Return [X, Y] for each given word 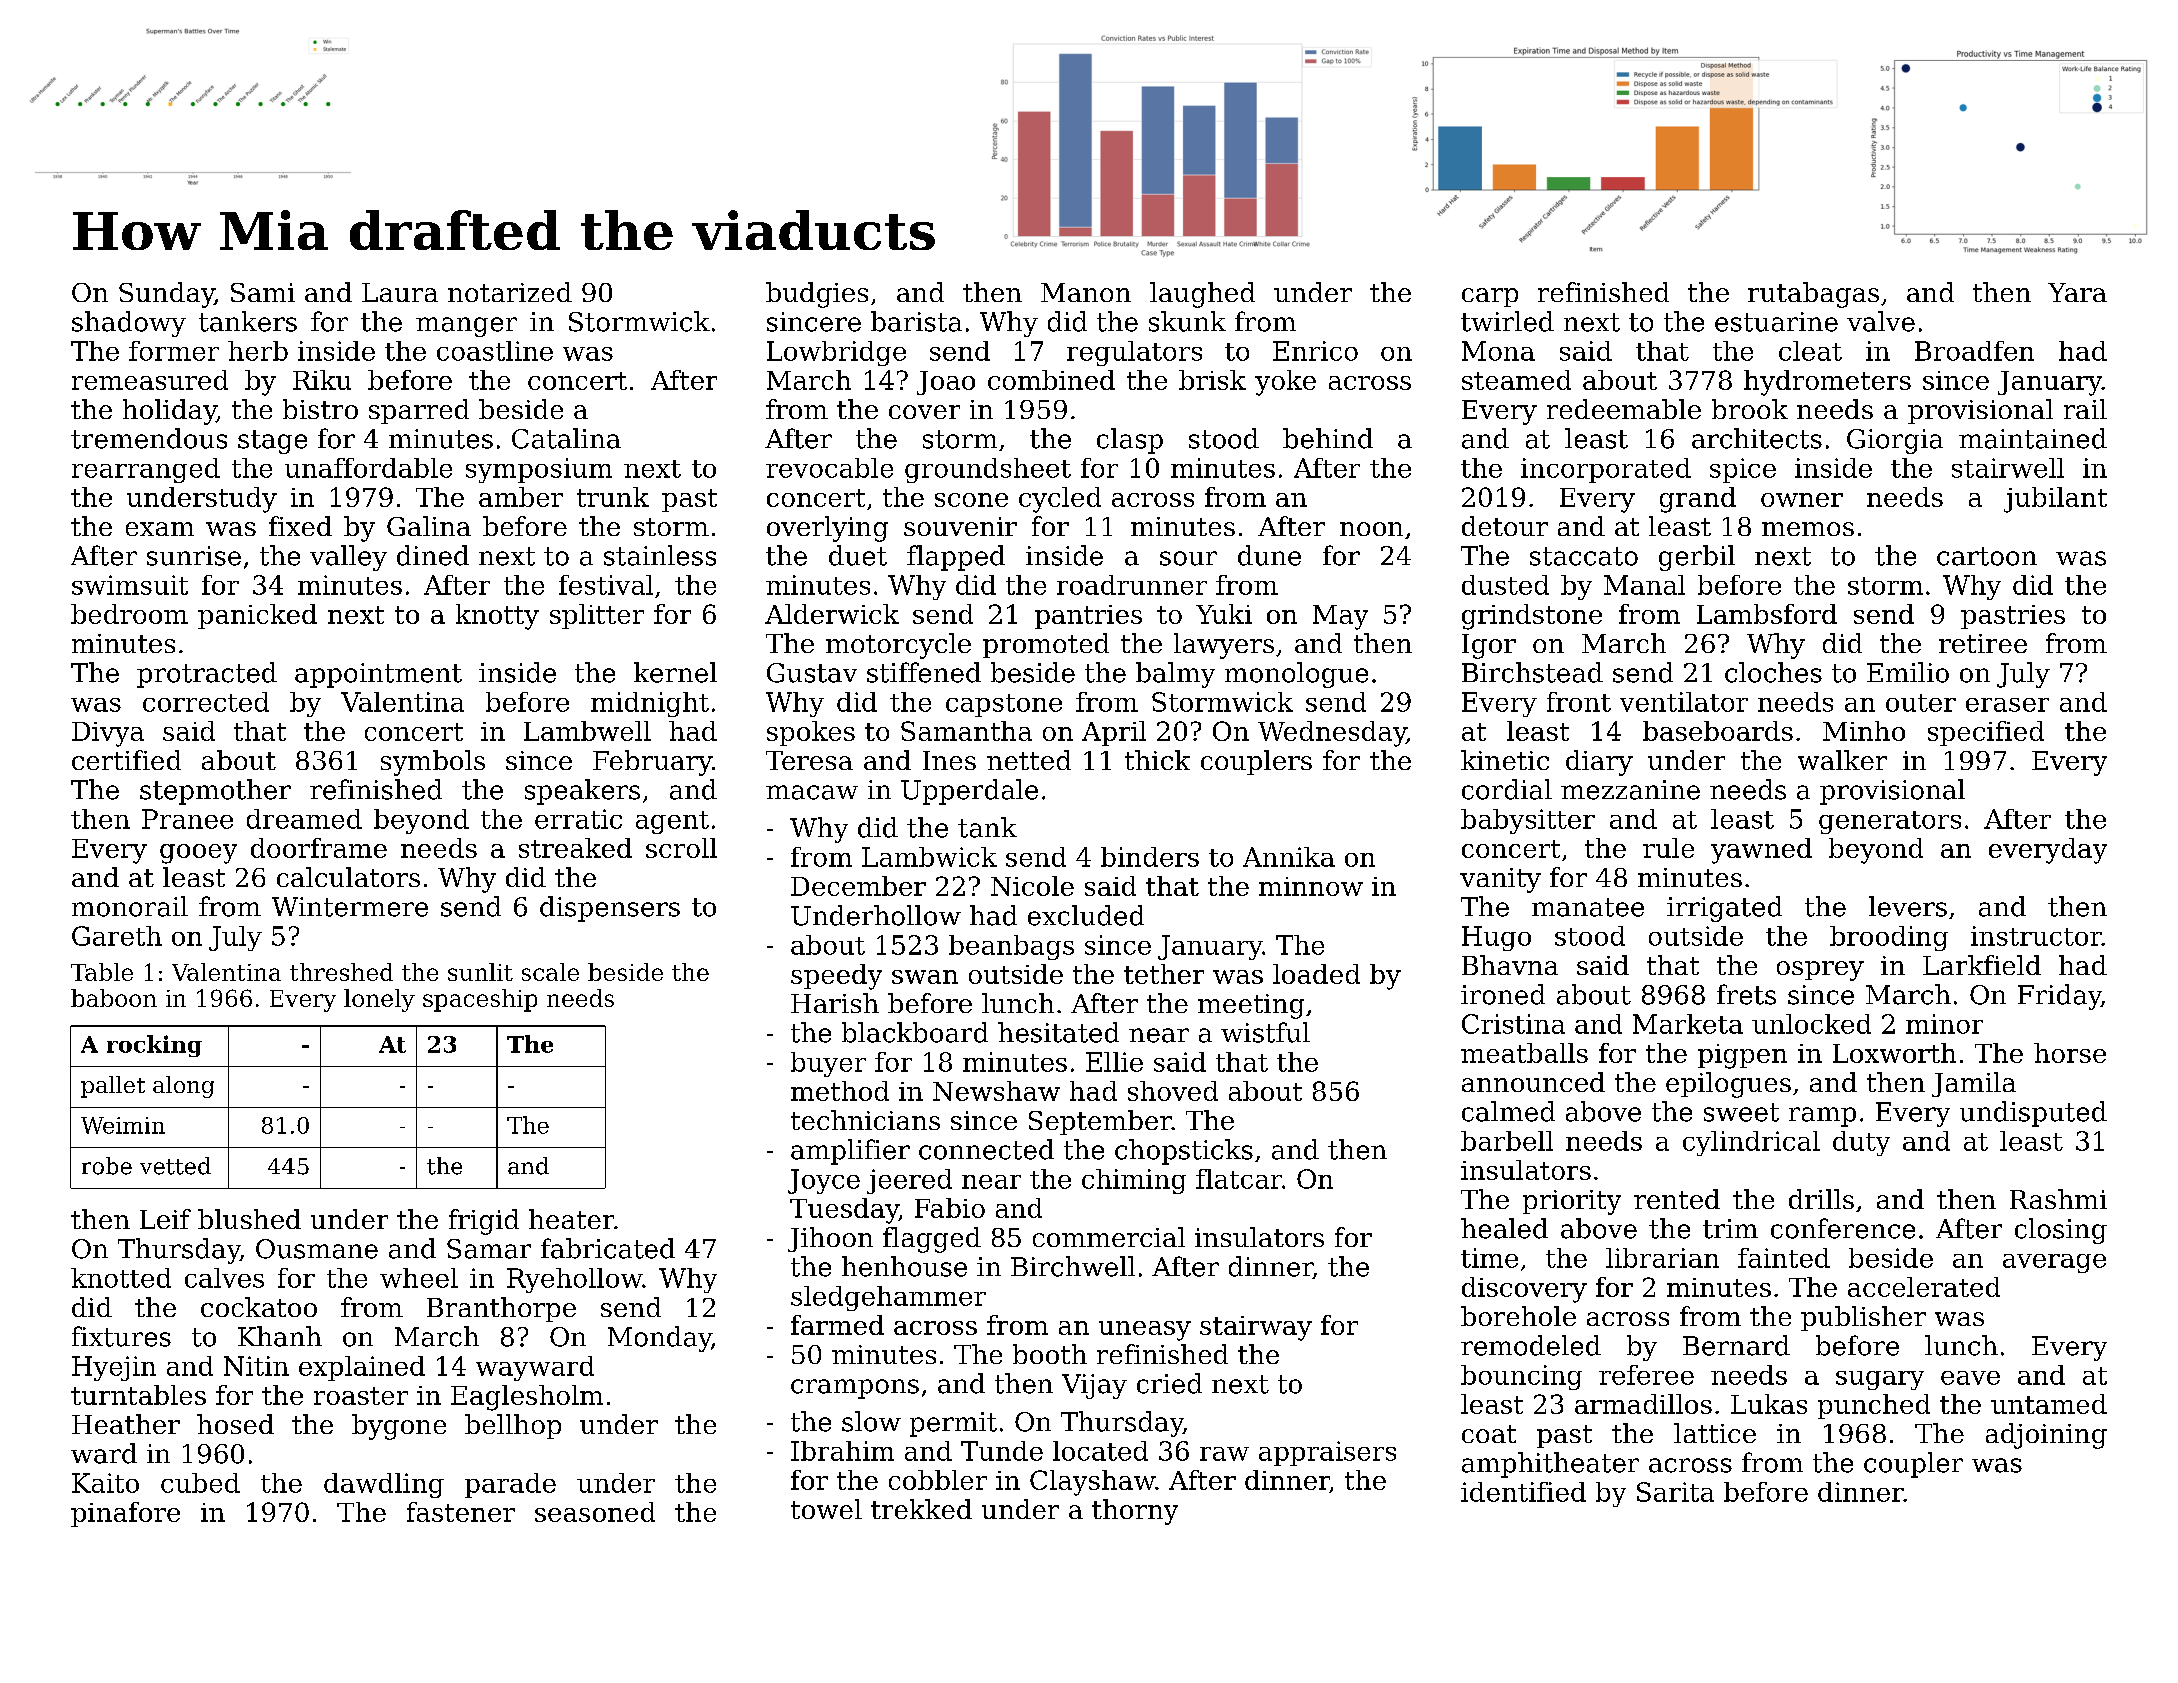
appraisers [1327, 1453]
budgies [817, 295]
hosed [235, 1424]
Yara [2077, 292]
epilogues [1728, 1085]
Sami [263, 292]
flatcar [1239, 1179]
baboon [114, 998]
